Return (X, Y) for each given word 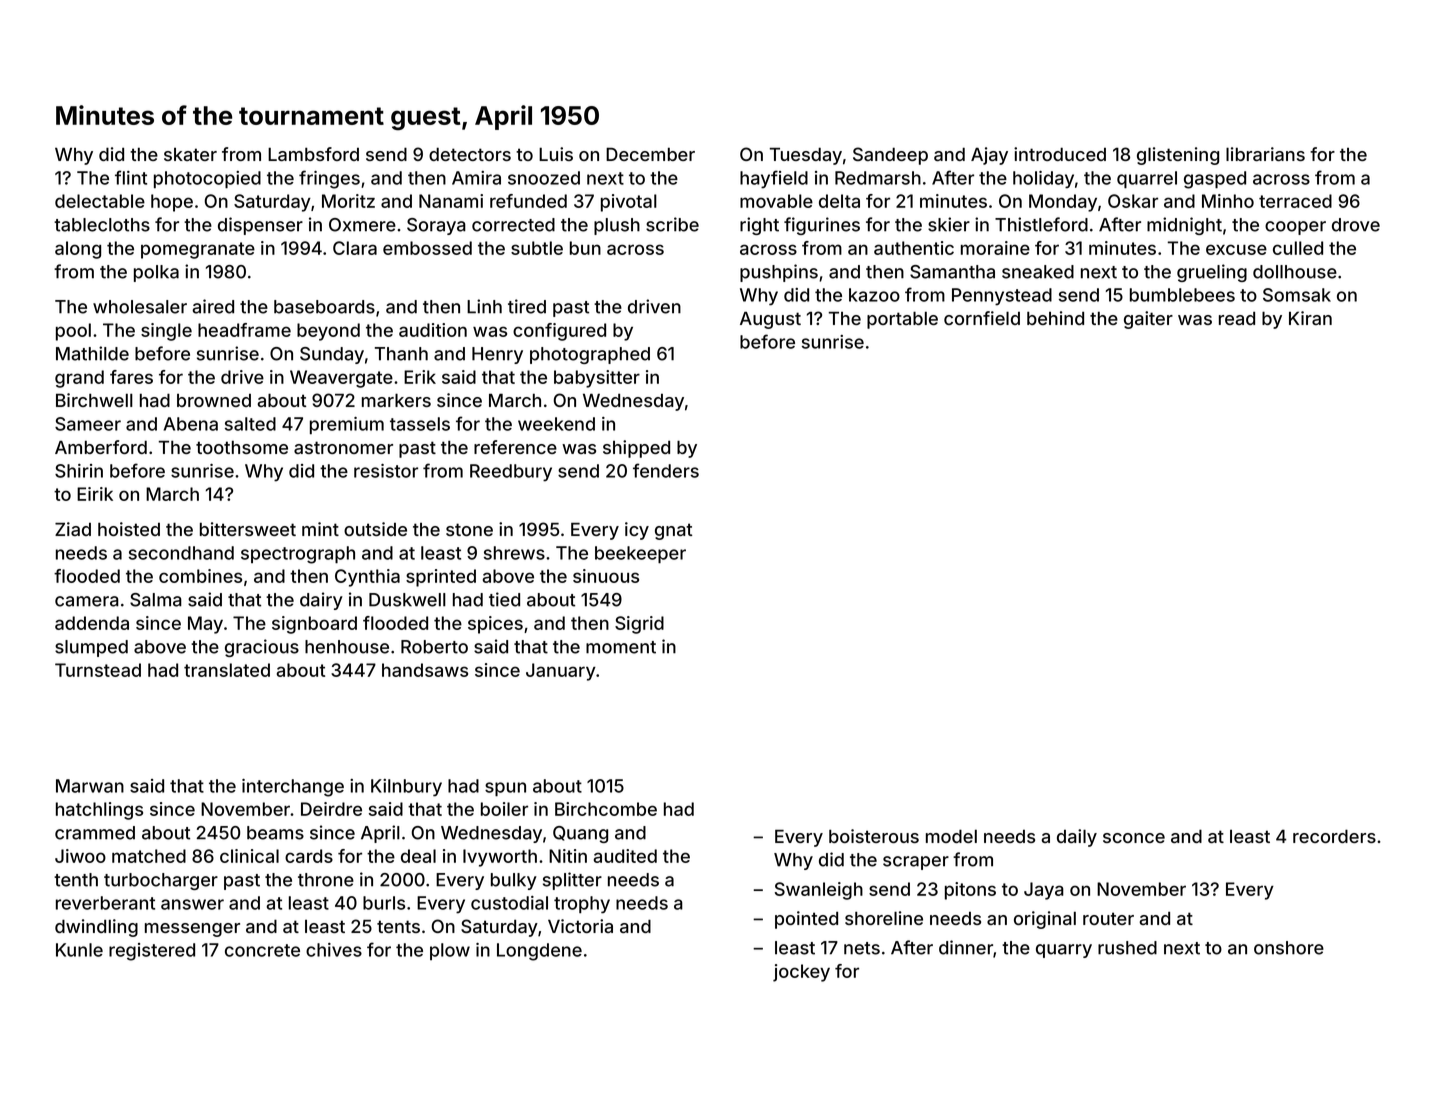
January (561, 672)
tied (504, 599)
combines (200, 576)
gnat (673, 531)
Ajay (989, 156)
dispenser (260, 226)
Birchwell (94, 400)
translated (227, 670)
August (770, 320)
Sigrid (639, 625)
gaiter (1148, 320)
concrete (262, 950)
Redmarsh (878, 178)
